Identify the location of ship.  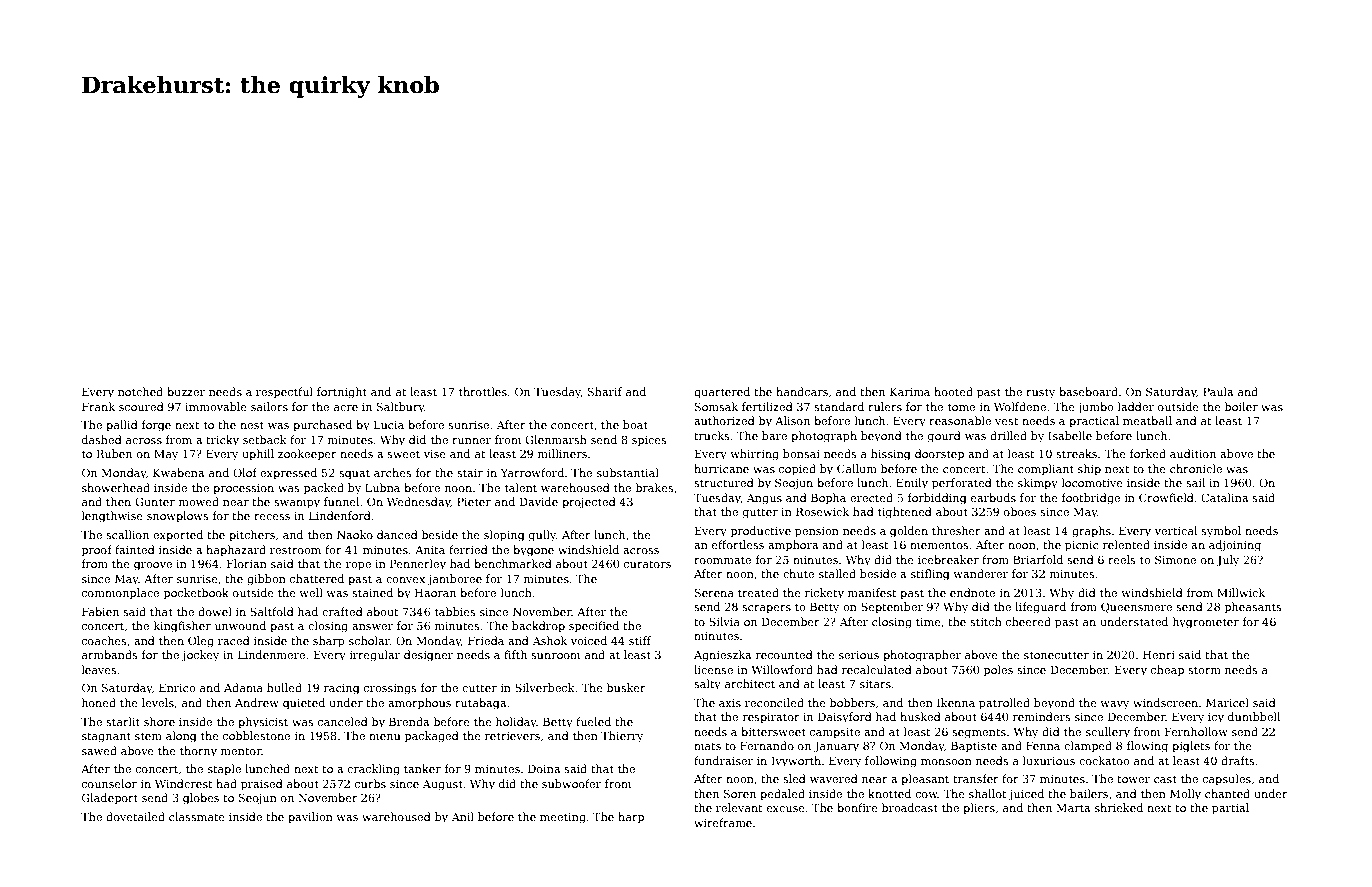
(1089, 470).
